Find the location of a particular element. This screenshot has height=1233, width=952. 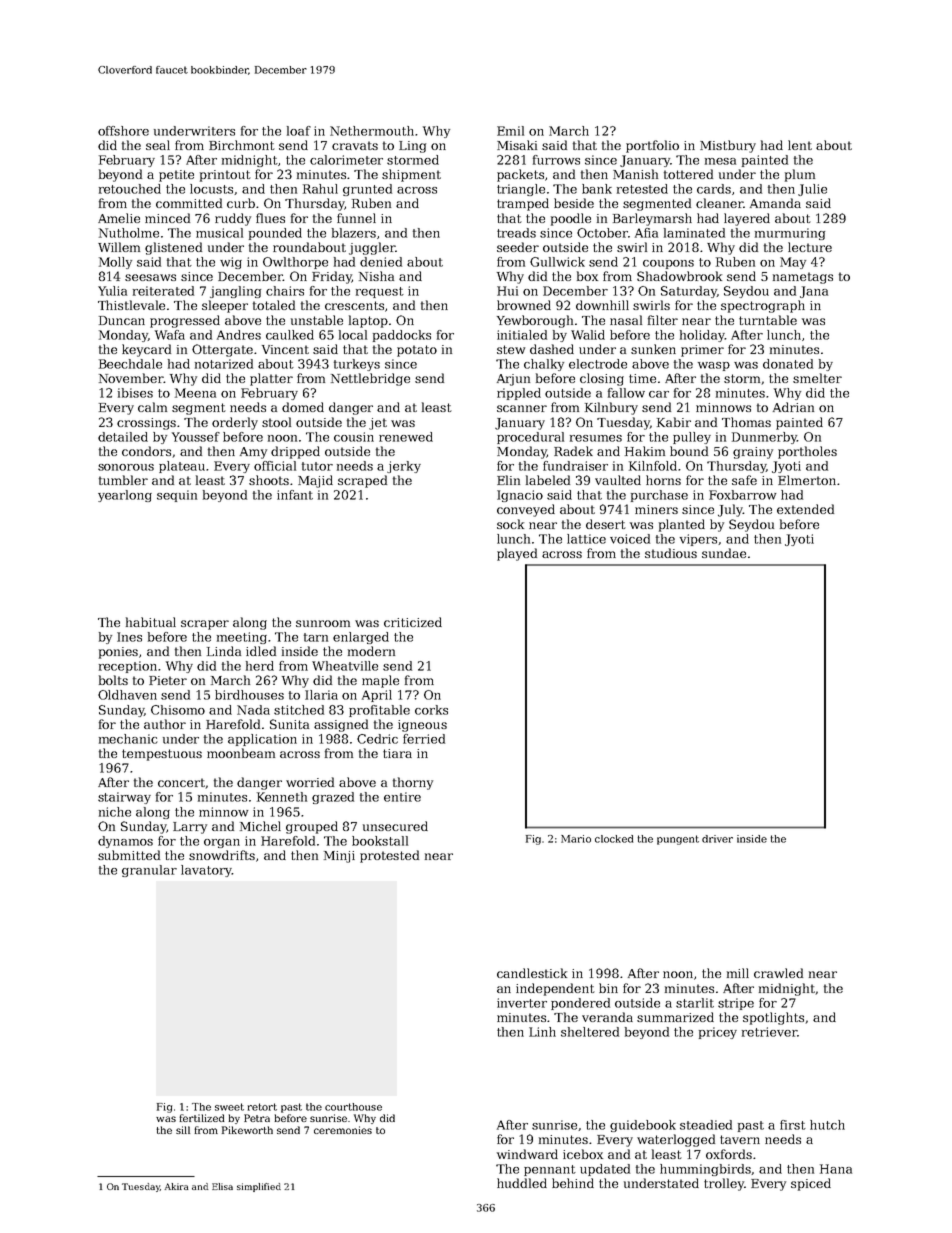

corks is located at coordinates (431, 710).
